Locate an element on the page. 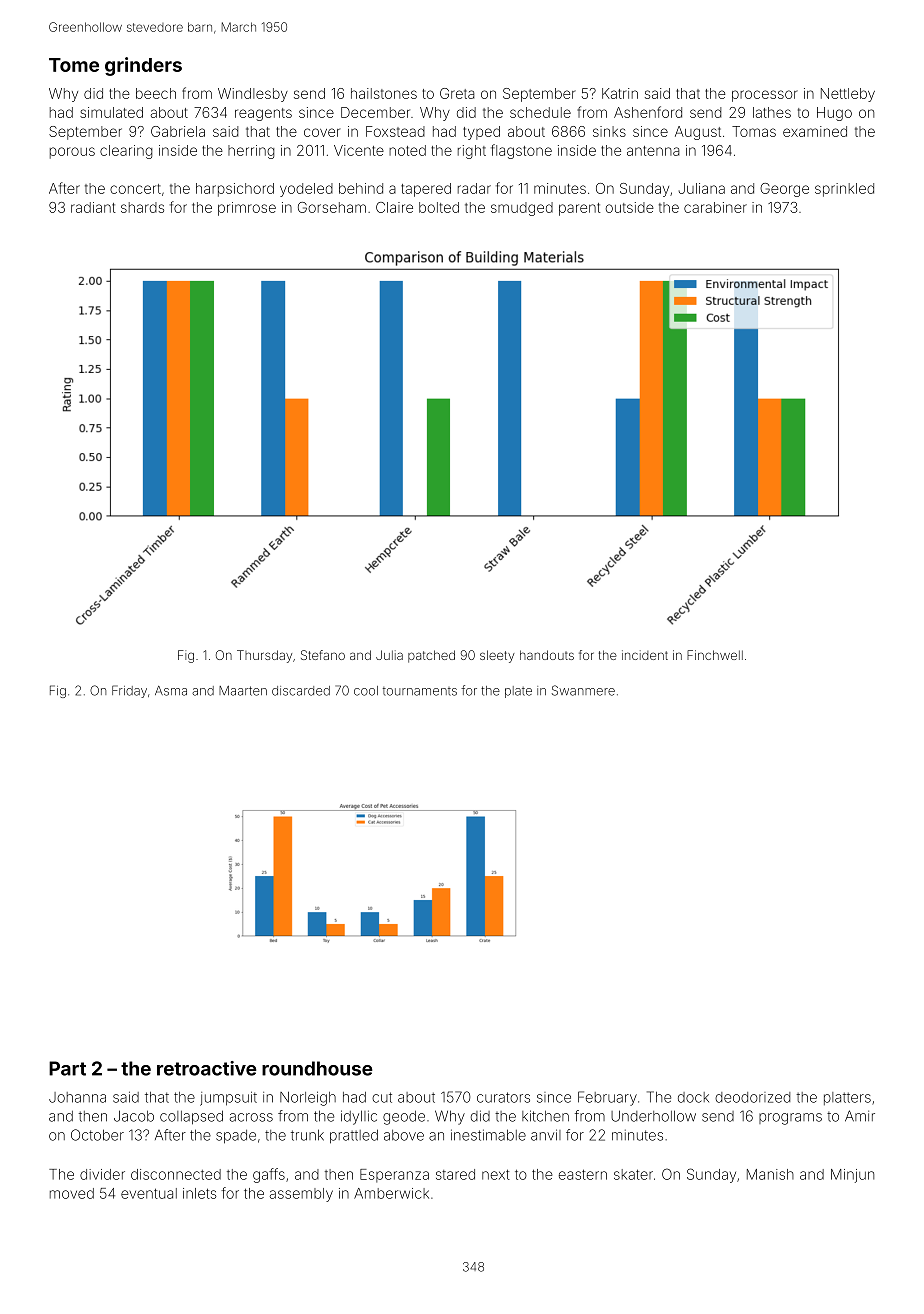 This document has height=1314, width=924. Maarten is located at coordinates (243, 691).
